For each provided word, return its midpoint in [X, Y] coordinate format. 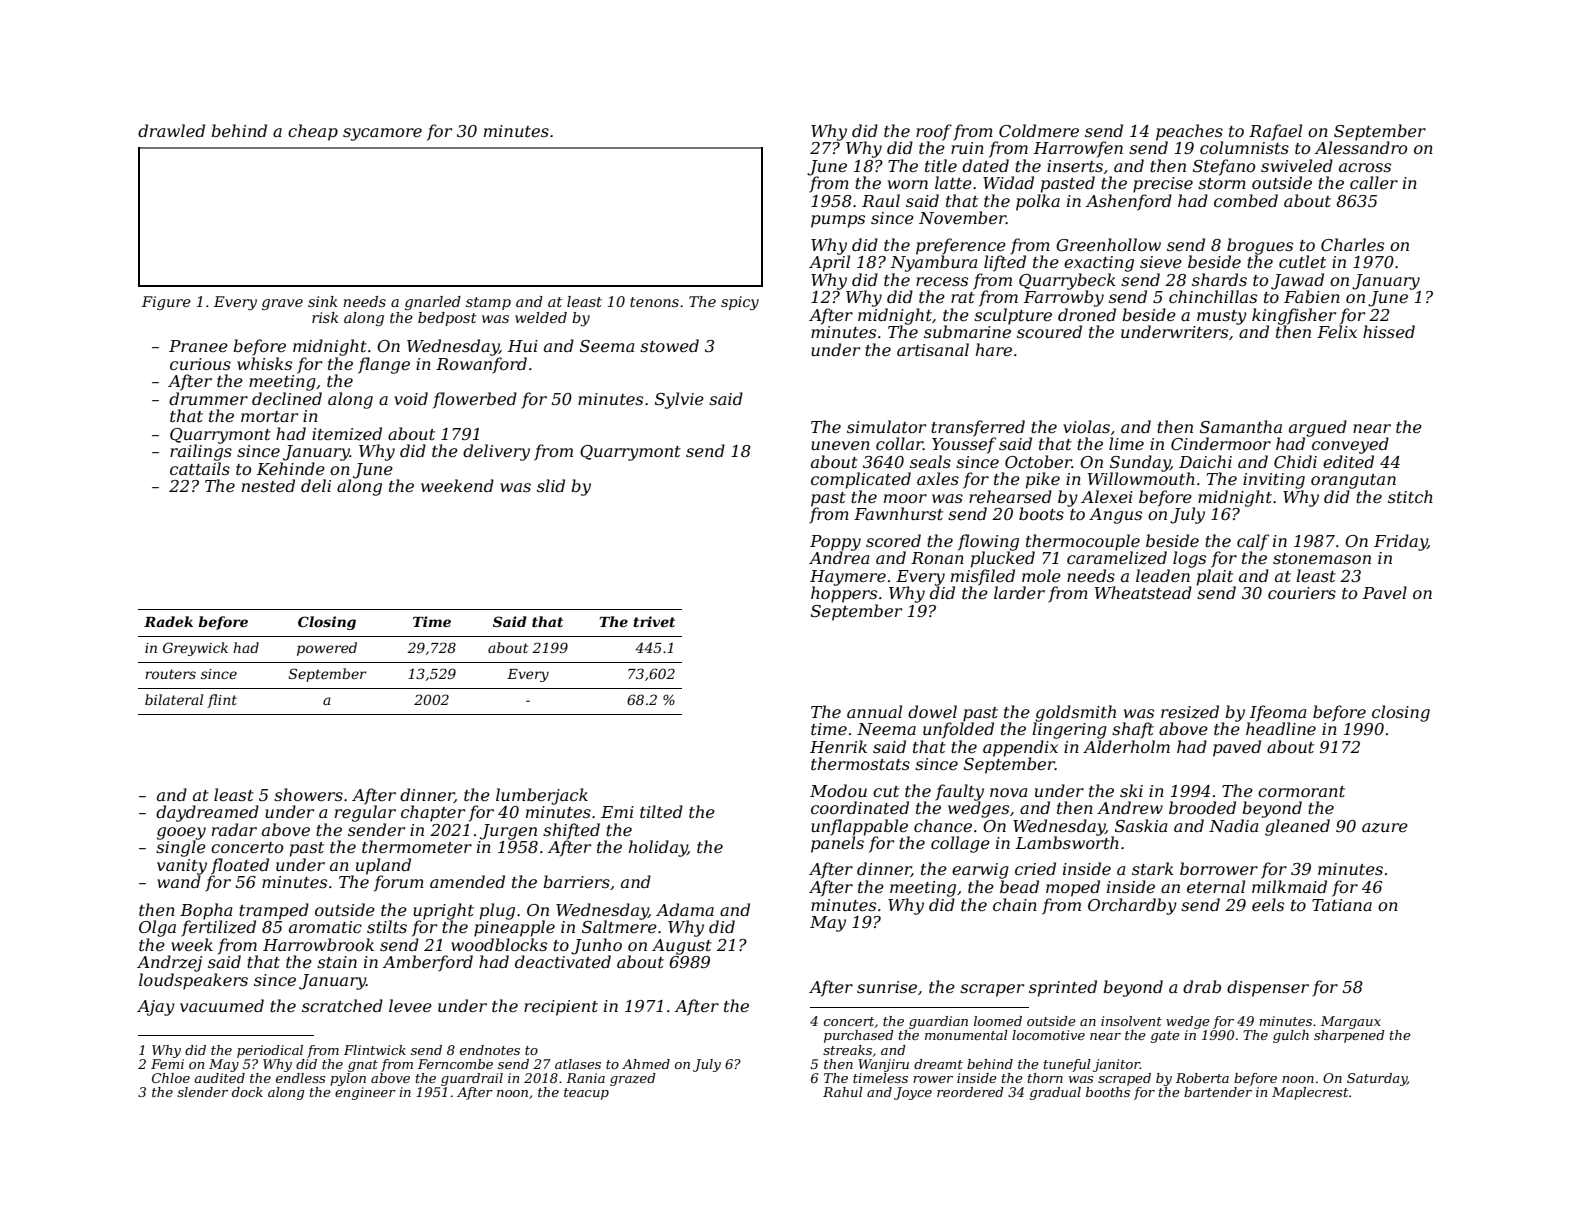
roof [934, 132]
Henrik [838, 746]
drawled [171, 130]
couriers [1302, 593]
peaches [1189, 132]
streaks [847, 1050]
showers [308, 794]
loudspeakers [193, 981]
